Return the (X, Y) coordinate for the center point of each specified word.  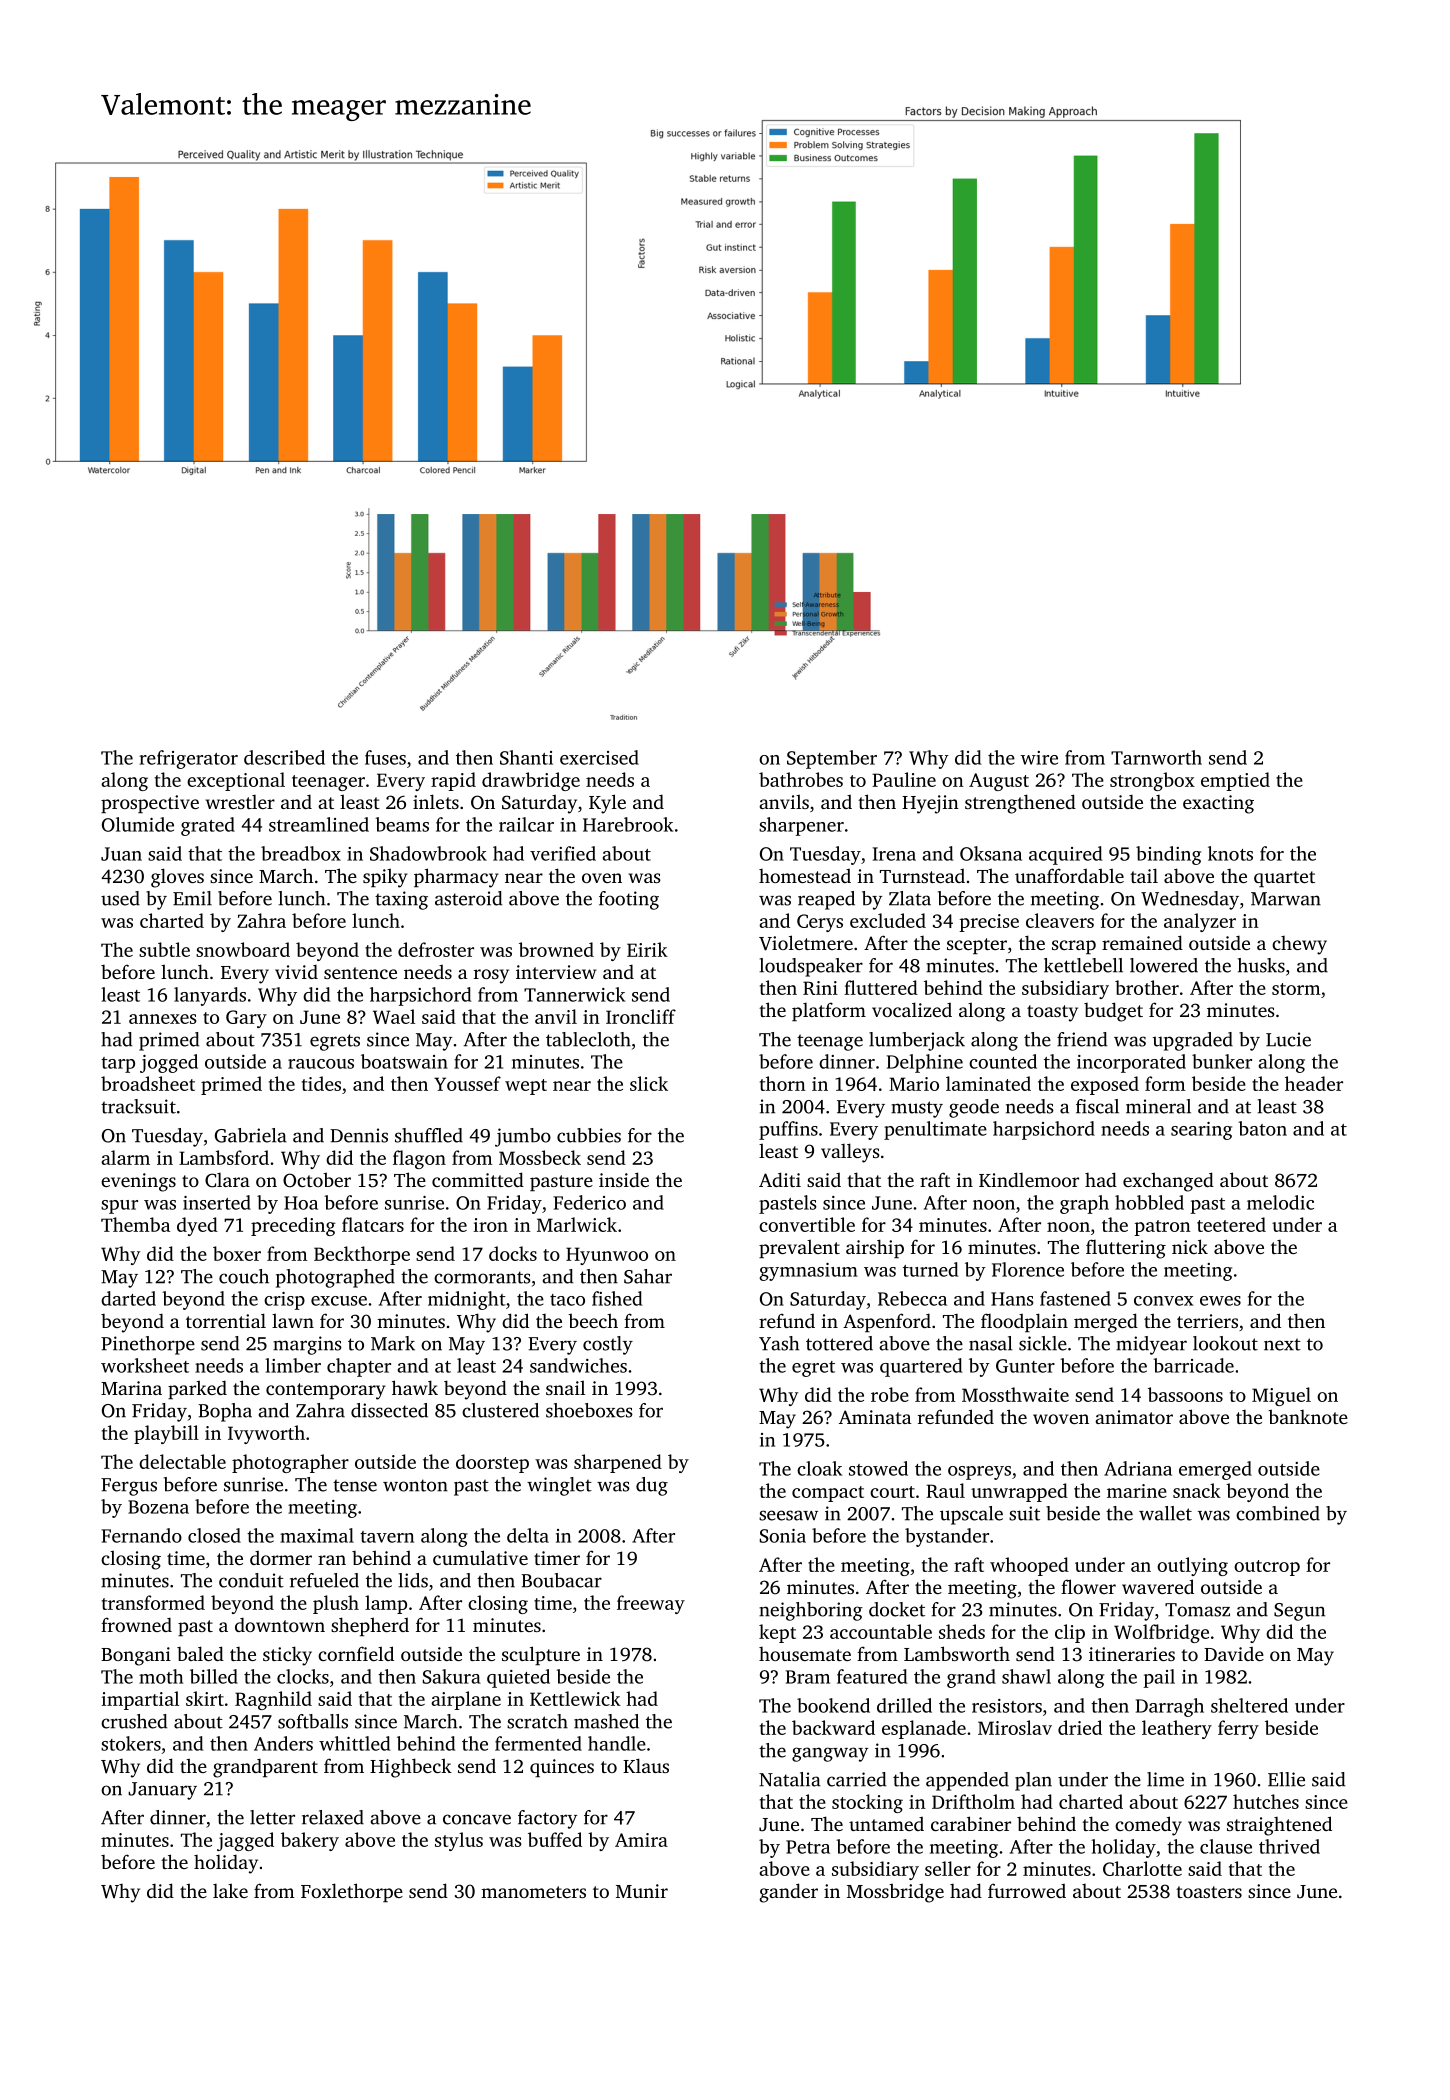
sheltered (1249, 1705)
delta (528, 1535)
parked (197, 1389)
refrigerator (188, 759)
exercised (599, 757)
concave (477, 1819)
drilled (904, 1705)
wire (1039, 758)
